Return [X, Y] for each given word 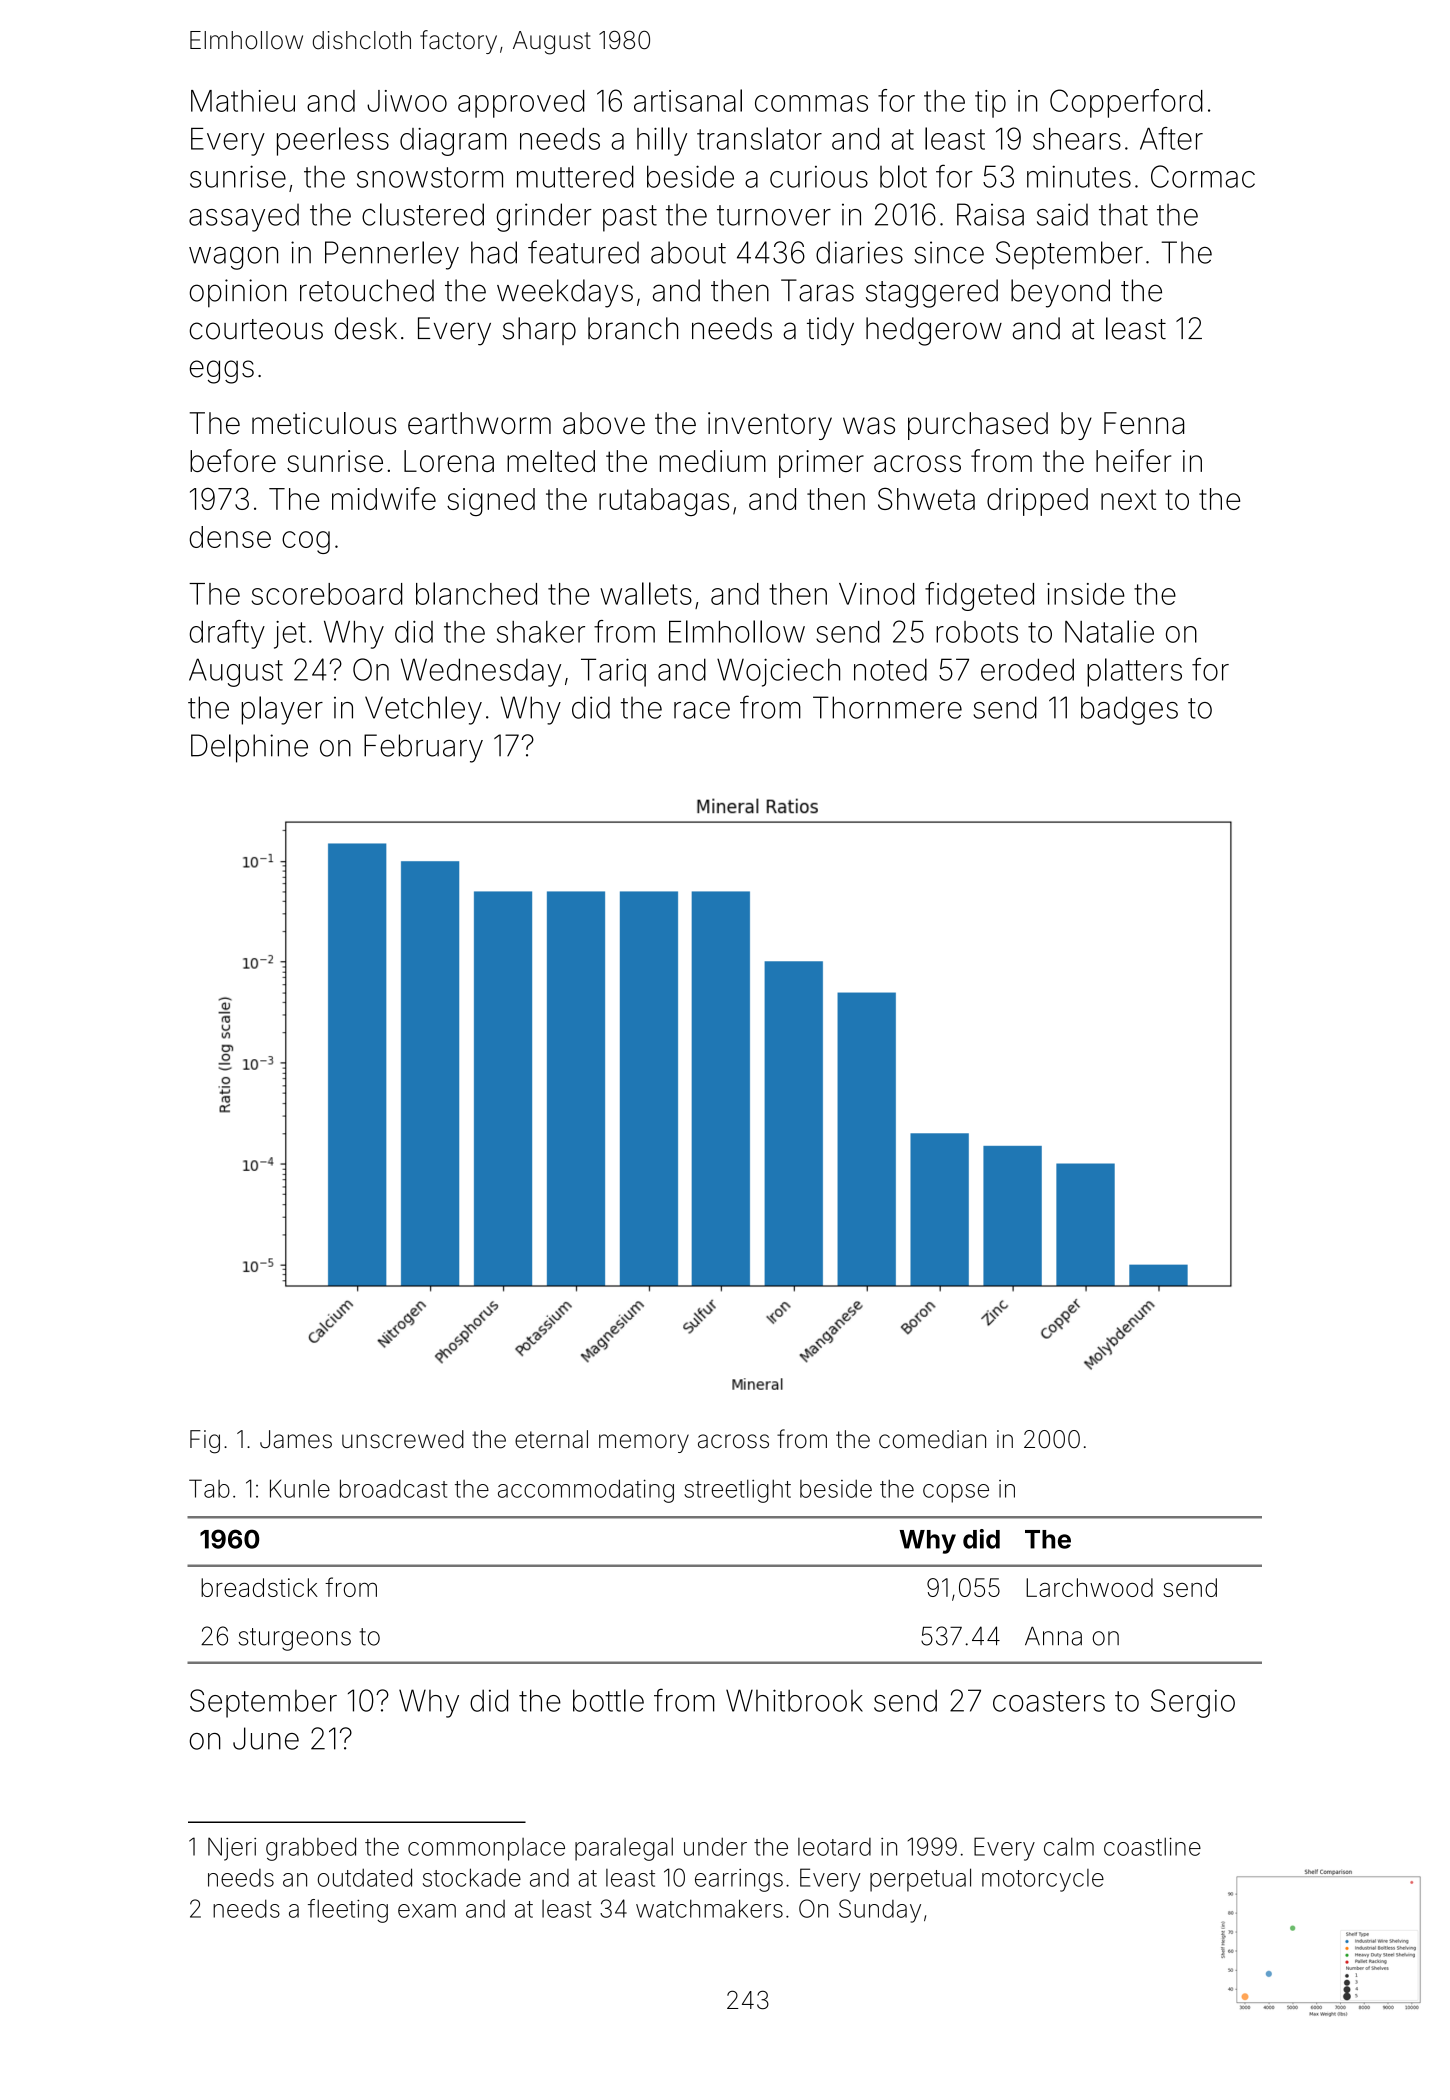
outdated [365, 1877]
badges [1129, 710]
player [282, 710]
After [1171, 138]
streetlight [737, 1491]
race [702, 710]
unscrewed [403, 1439]
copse [956, 1493]
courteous [256, 329]
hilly [662, 141]
